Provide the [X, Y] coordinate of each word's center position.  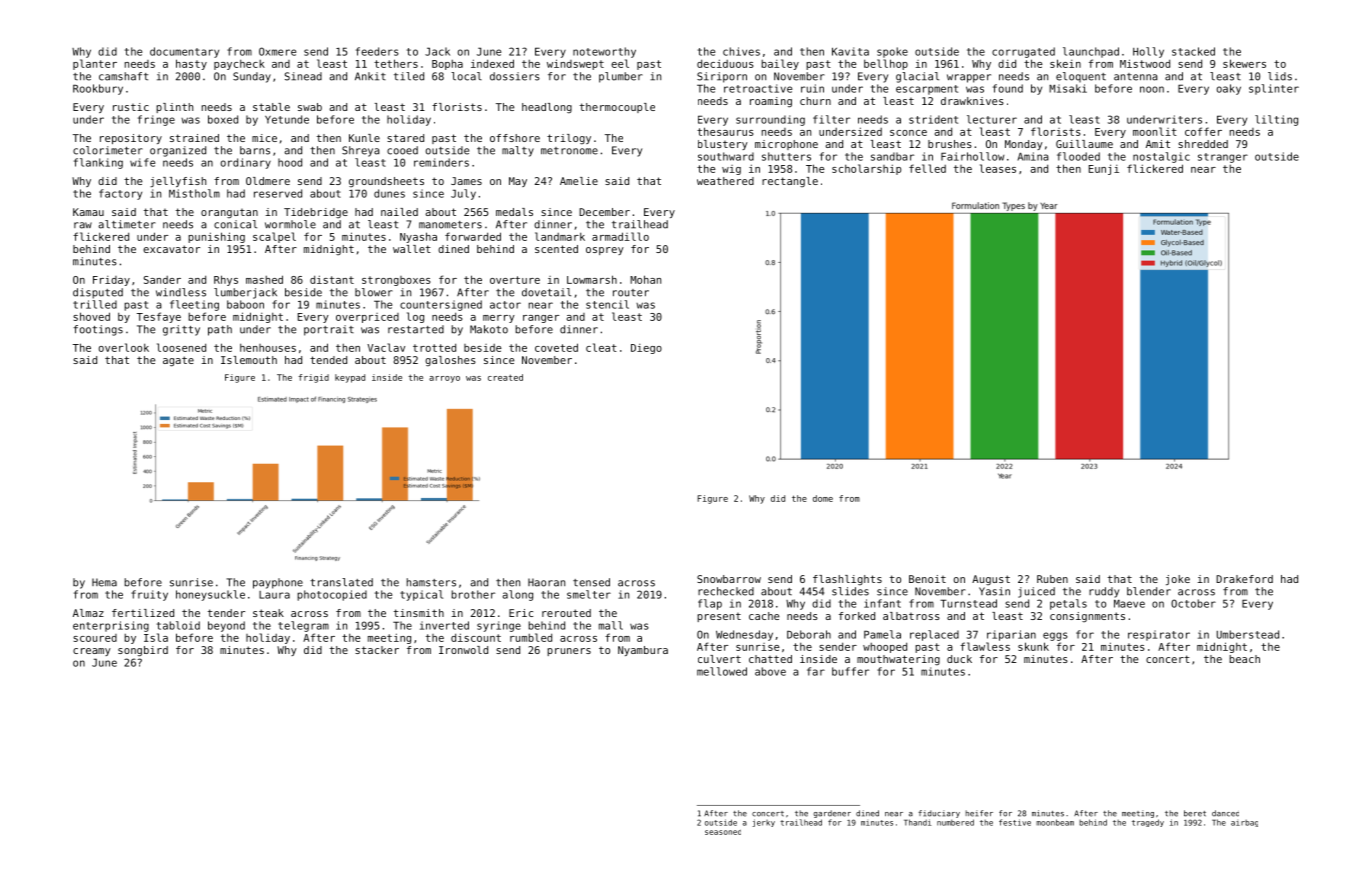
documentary [184, 52]
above [770, 671]
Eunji [1104, 169]
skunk [1033, 646]
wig [731, 170]
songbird [143, 651]
